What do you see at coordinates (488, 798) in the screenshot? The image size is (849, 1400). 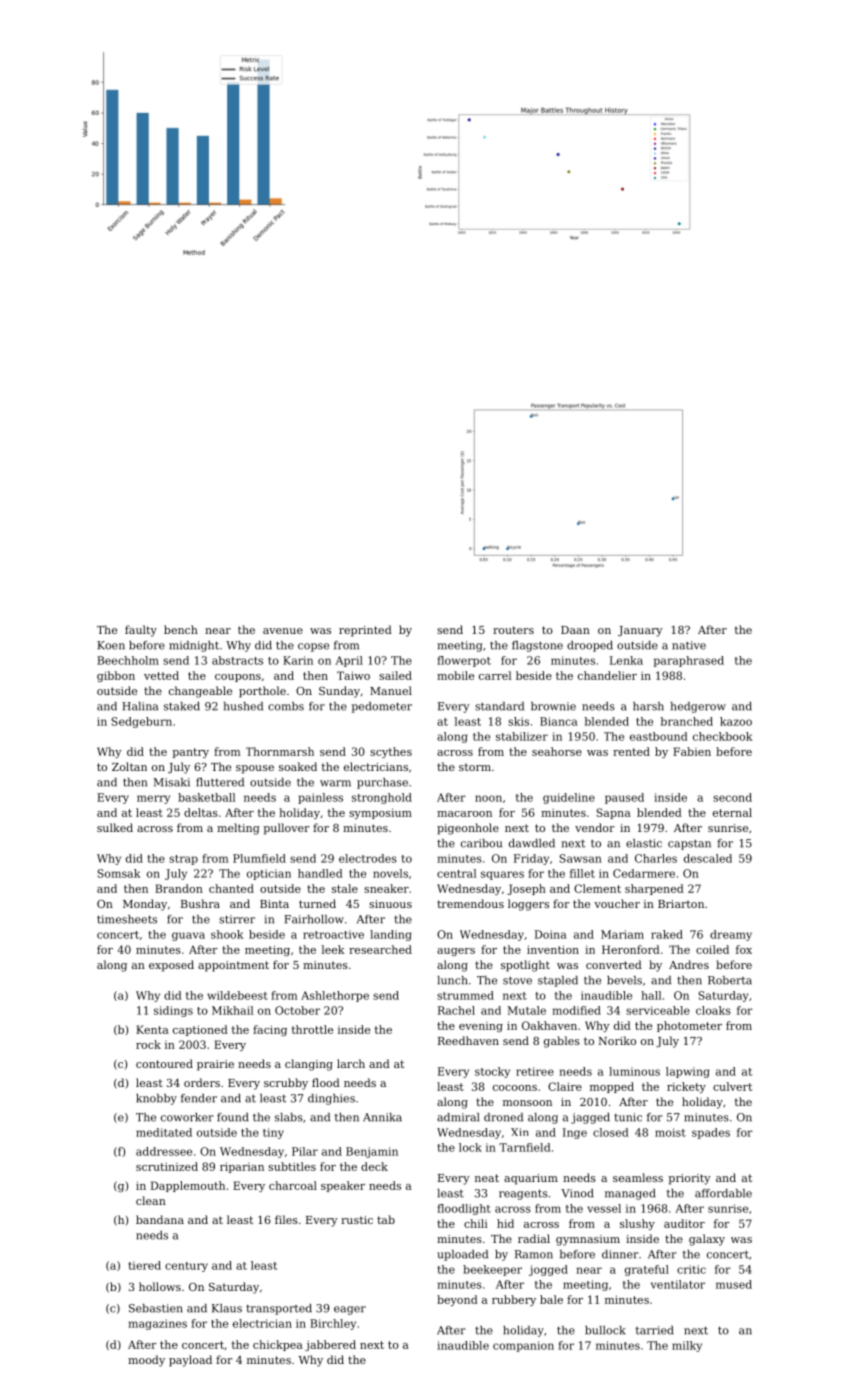 I see `noon` at bounding box center [488, 798].
